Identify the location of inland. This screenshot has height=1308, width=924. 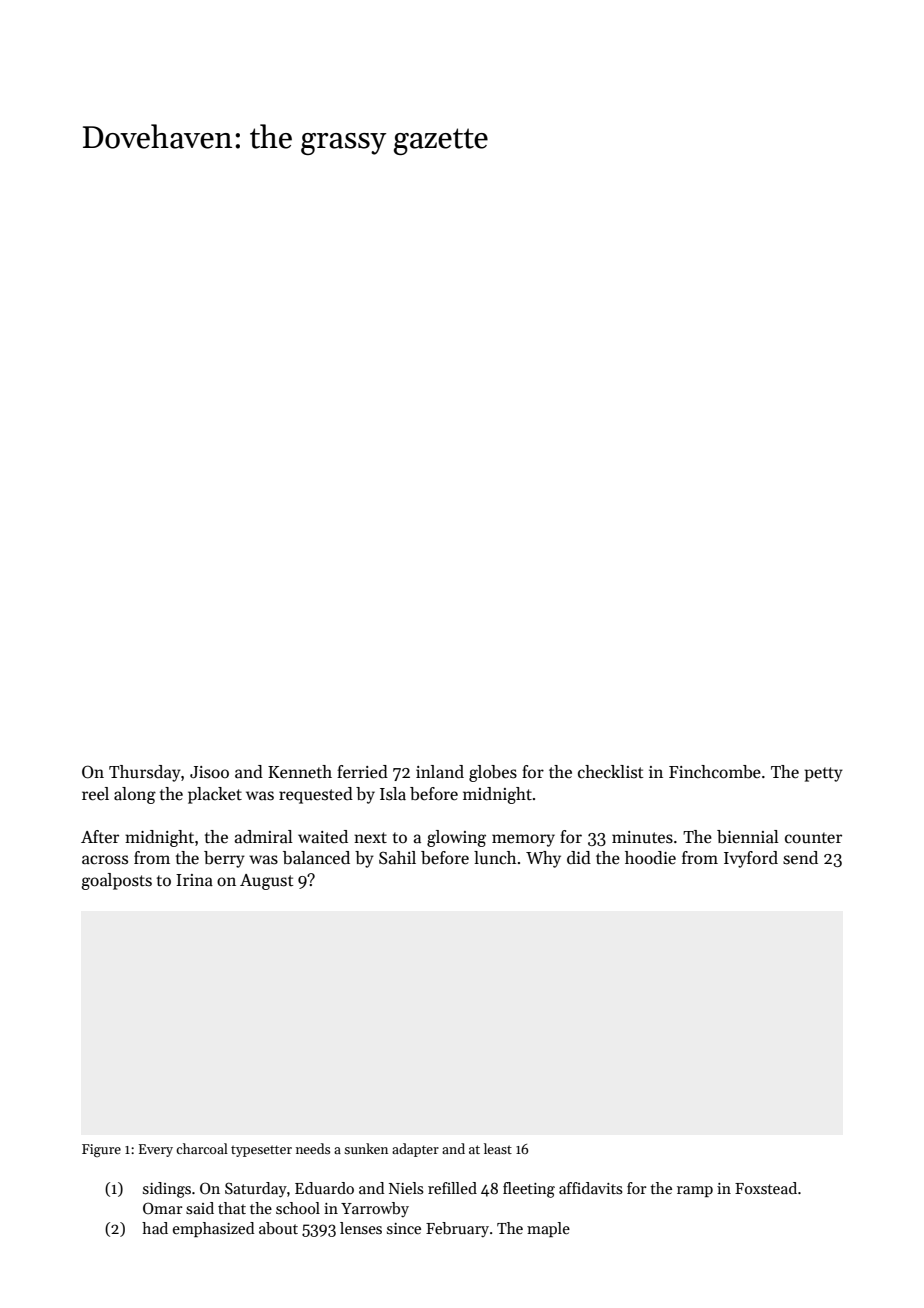
(440, 772).
